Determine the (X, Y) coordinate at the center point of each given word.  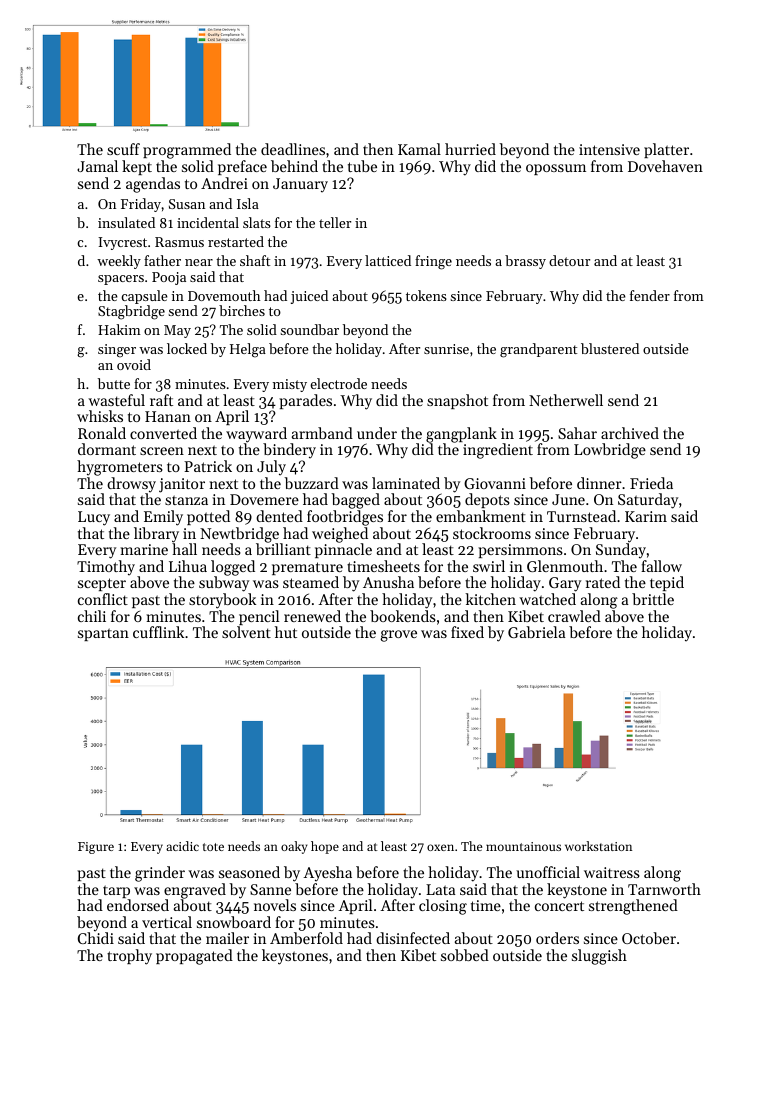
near (199, 262)
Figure (96, 848)
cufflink (158, 632)
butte (114, 383)
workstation (598, 846)
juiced (309, 297)
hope (325, 847)
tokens (426, 295)
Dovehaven (665, 166)
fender (650, 295)
